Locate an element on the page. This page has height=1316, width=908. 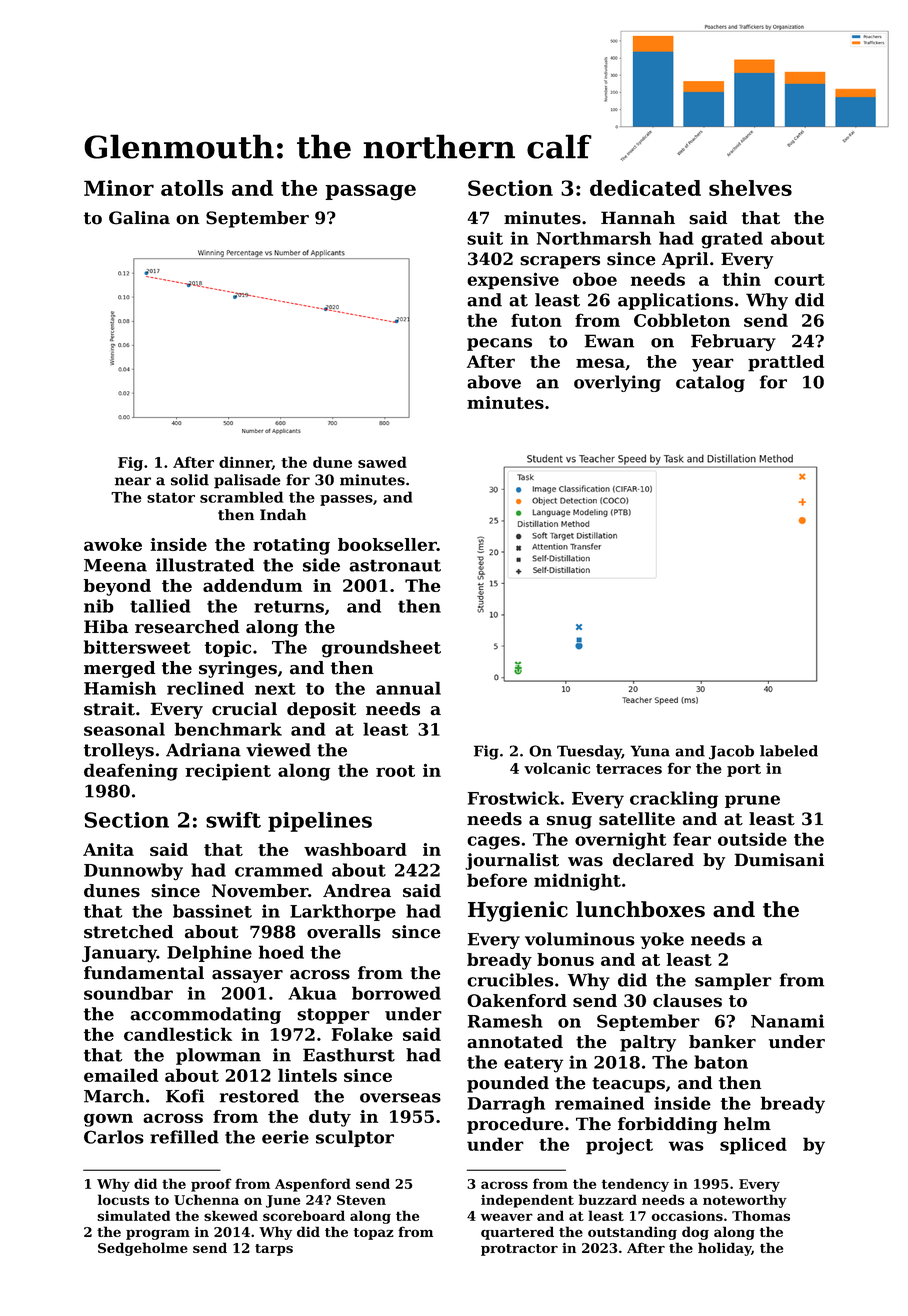
holiday is located at coordinates (724, 1249).
